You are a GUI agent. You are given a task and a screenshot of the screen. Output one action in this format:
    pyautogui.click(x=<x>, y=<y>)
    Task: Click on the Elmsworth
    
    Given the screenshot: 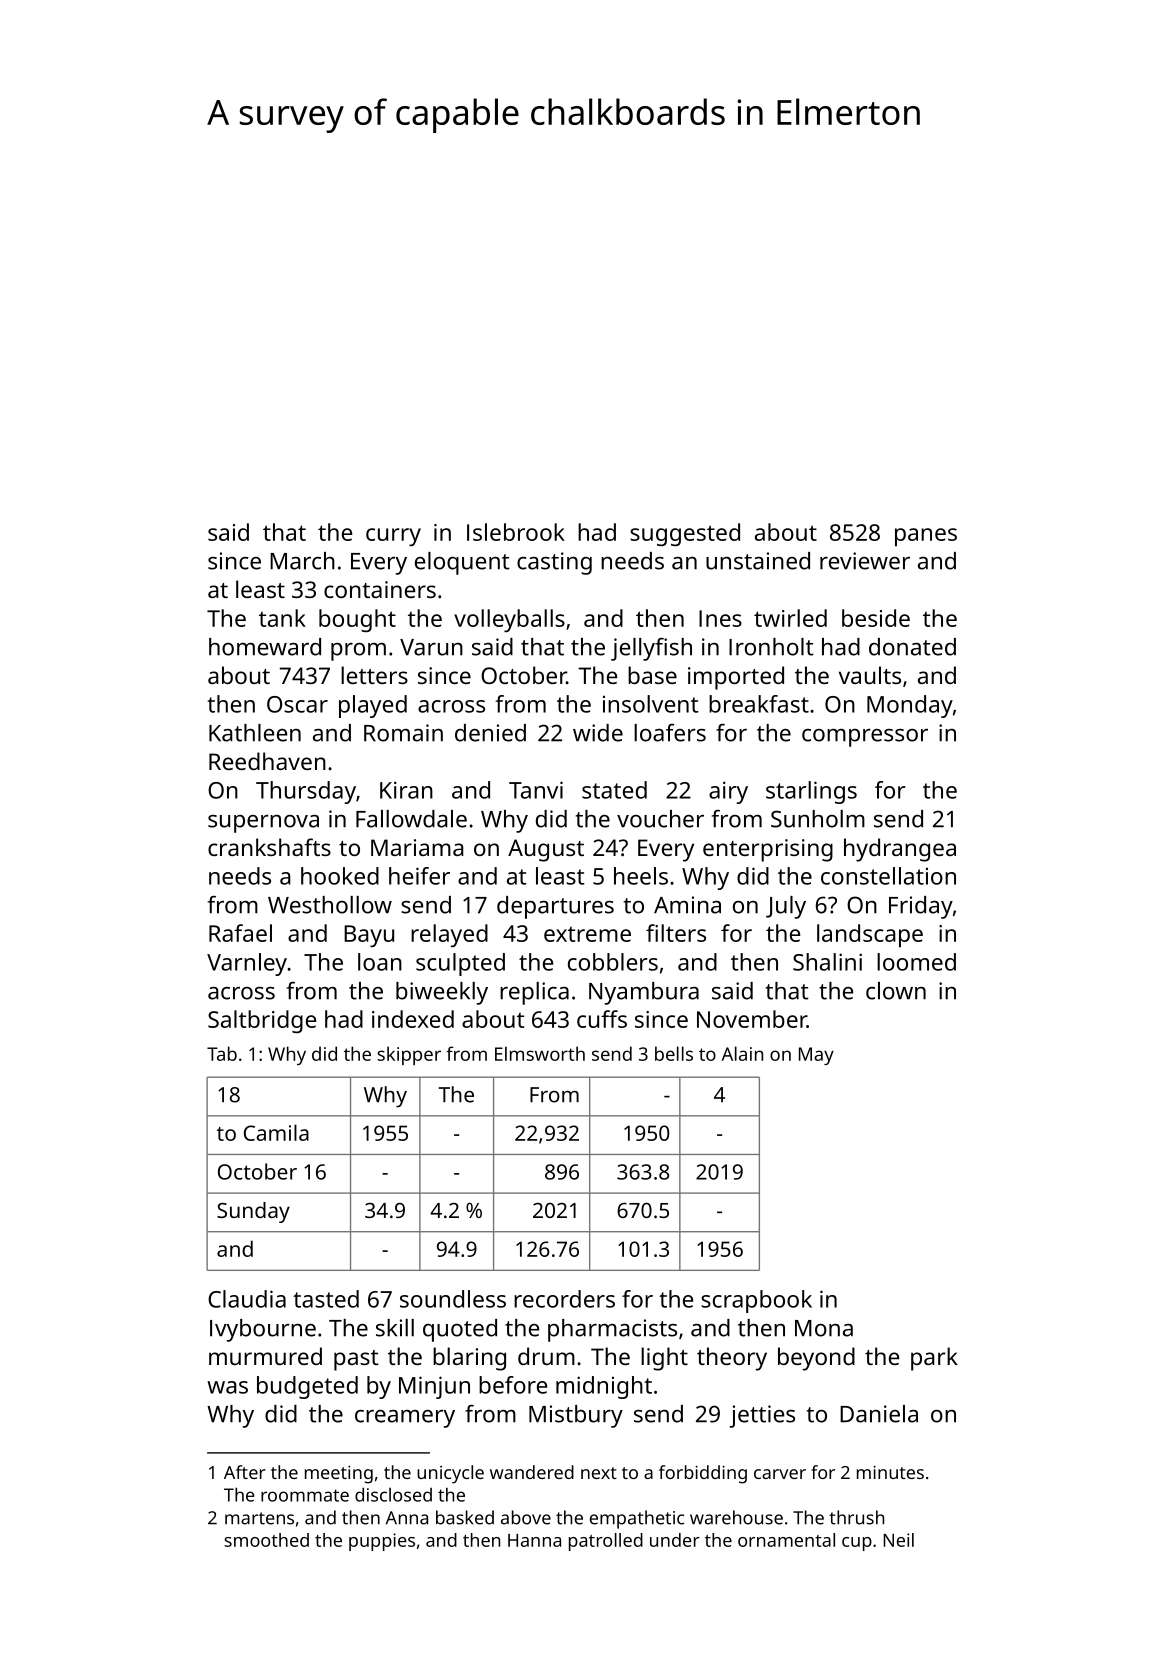 What is the action you would take?
    pyautogui.click(x=540, y=1053)
